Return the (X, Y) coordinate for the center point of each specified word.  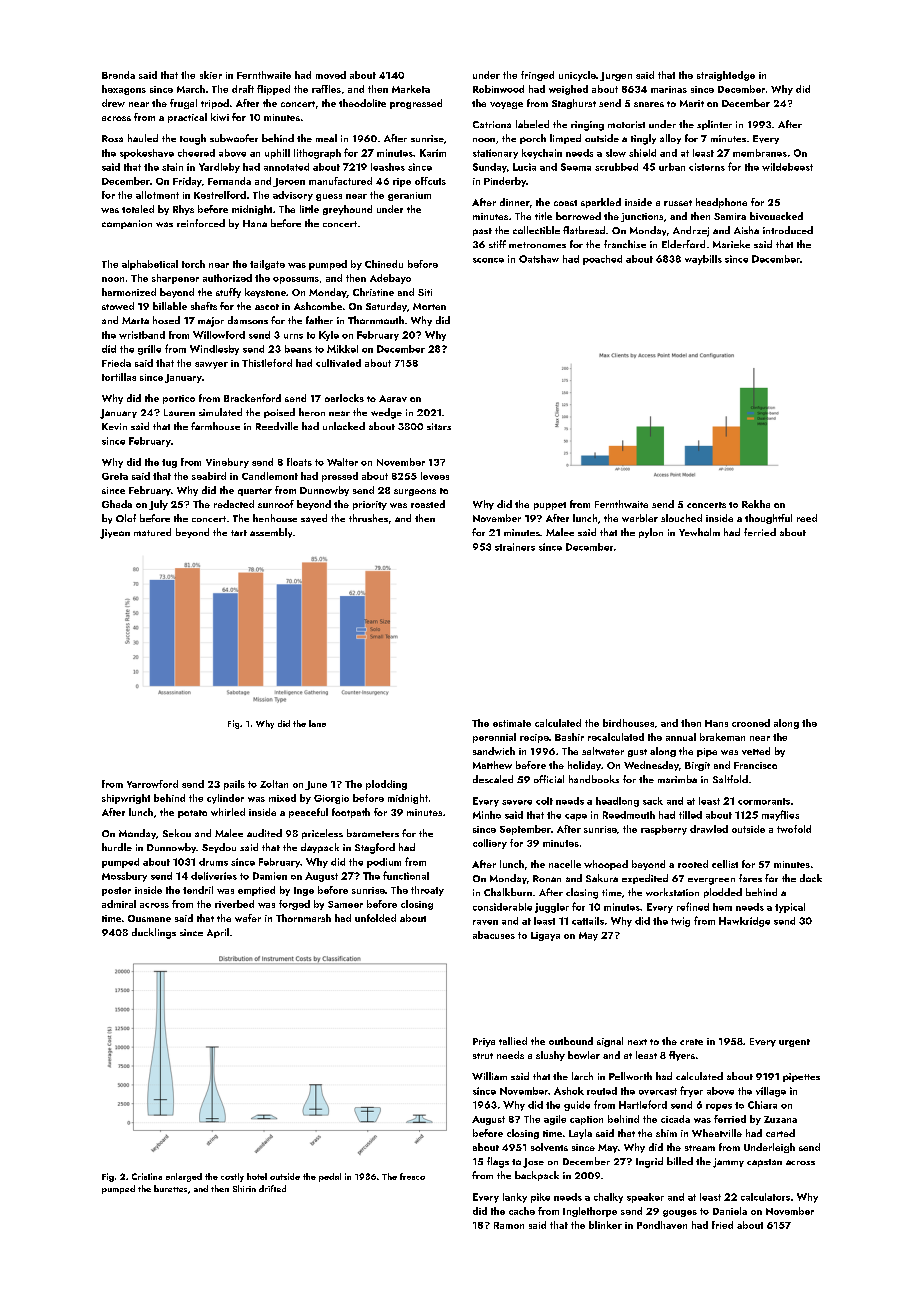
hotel (257, 1176)
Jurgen (616, 76)
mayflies (780, 815)
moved (331, 75)
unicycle (577, 76)
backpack (537, 1176)
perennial (494, 738)
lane (317, 723)
